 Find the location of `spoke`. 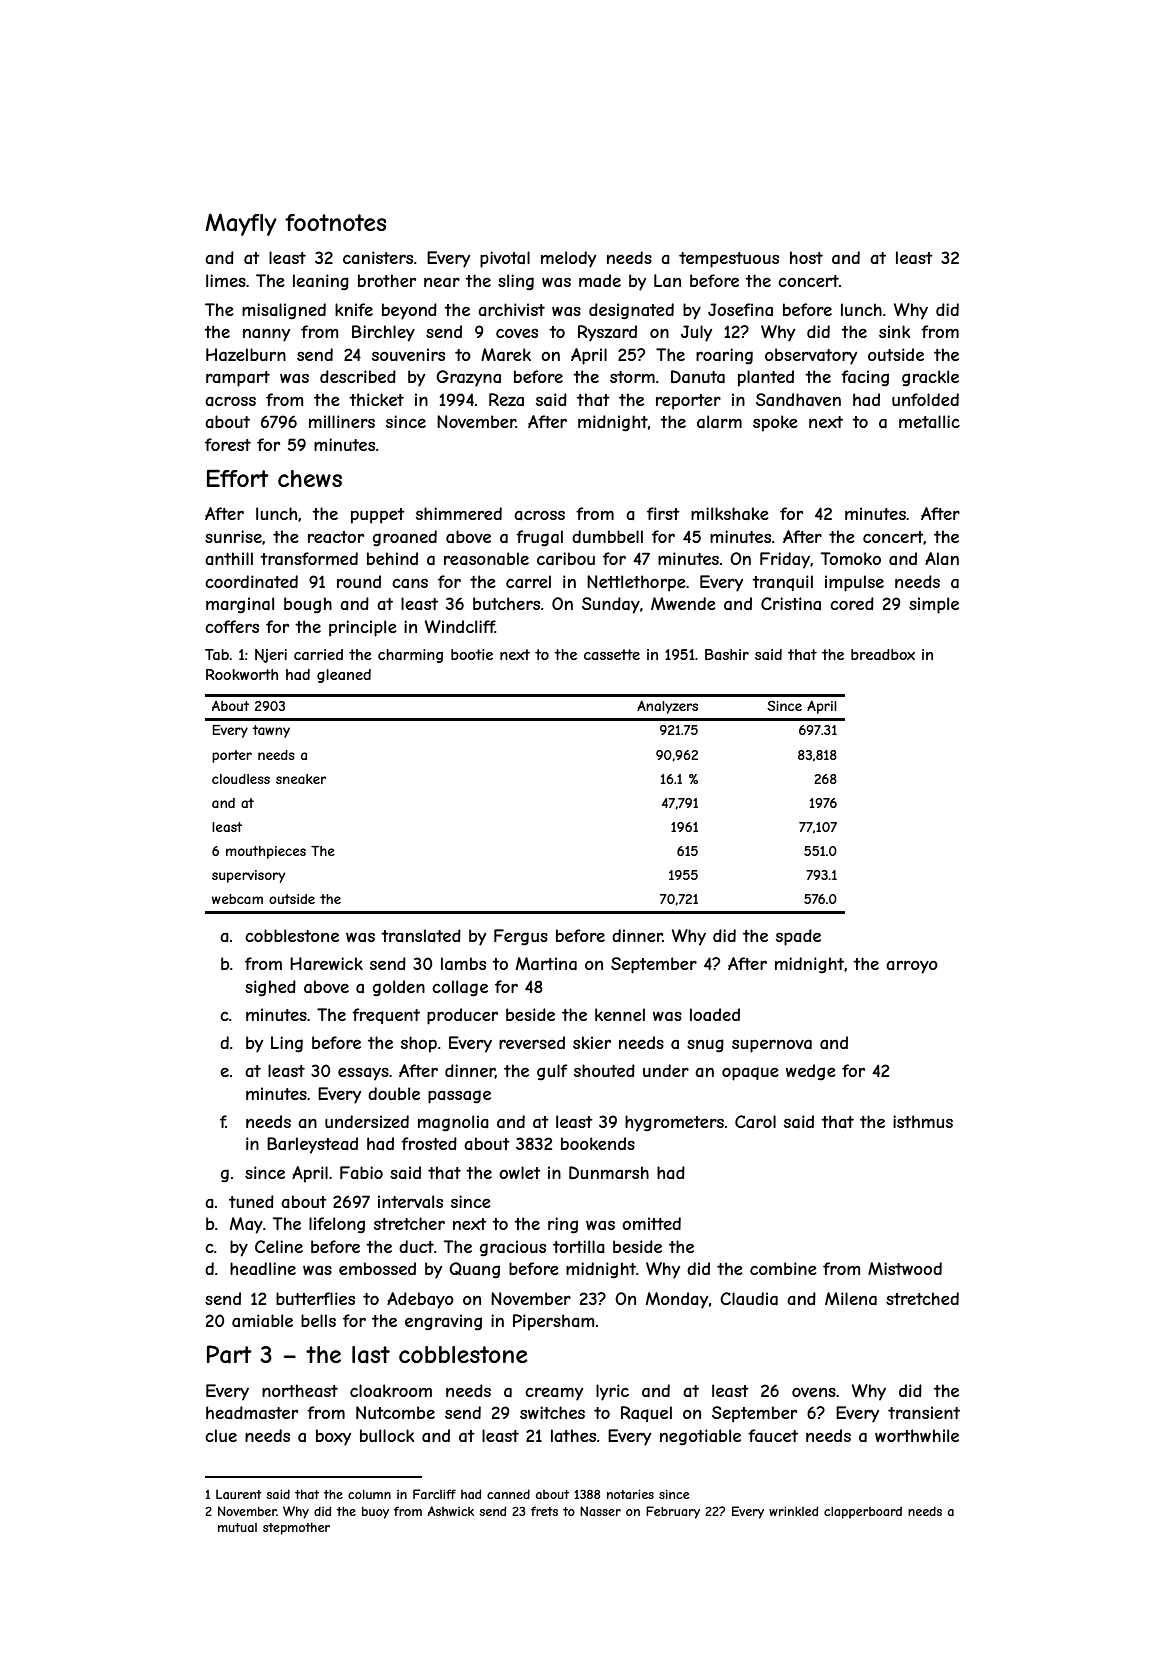

spoke is located at coordinates (775, 423).
